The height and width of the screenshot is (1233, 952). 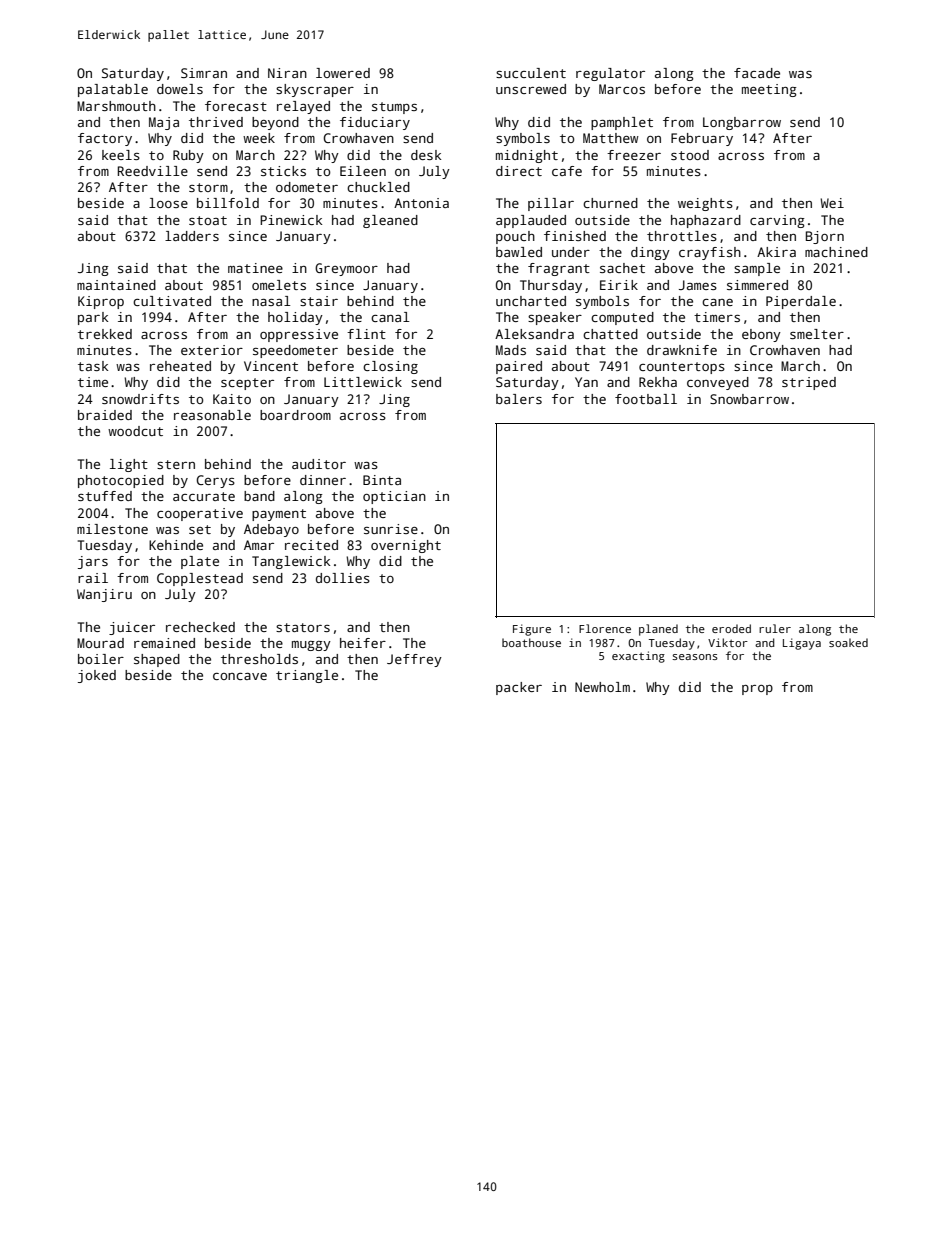 I want to click on Niran, so click(x=287, y=73).
